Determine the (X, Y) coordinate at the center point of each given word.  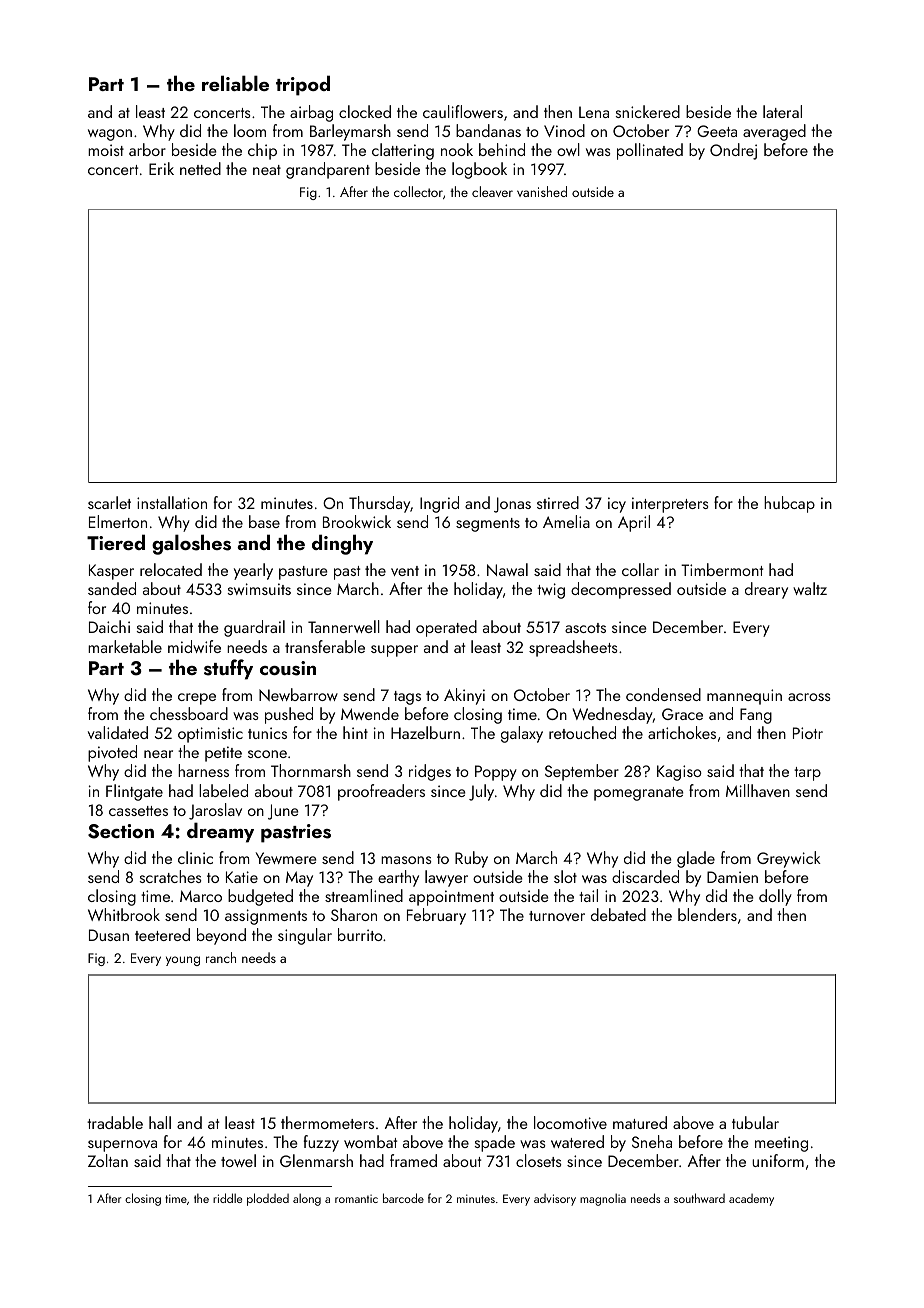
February (436, 916)
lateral (782, 111)
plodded (268, 1199)
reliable (235, 83)
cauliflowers (463, 111)
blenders (707, 914)
